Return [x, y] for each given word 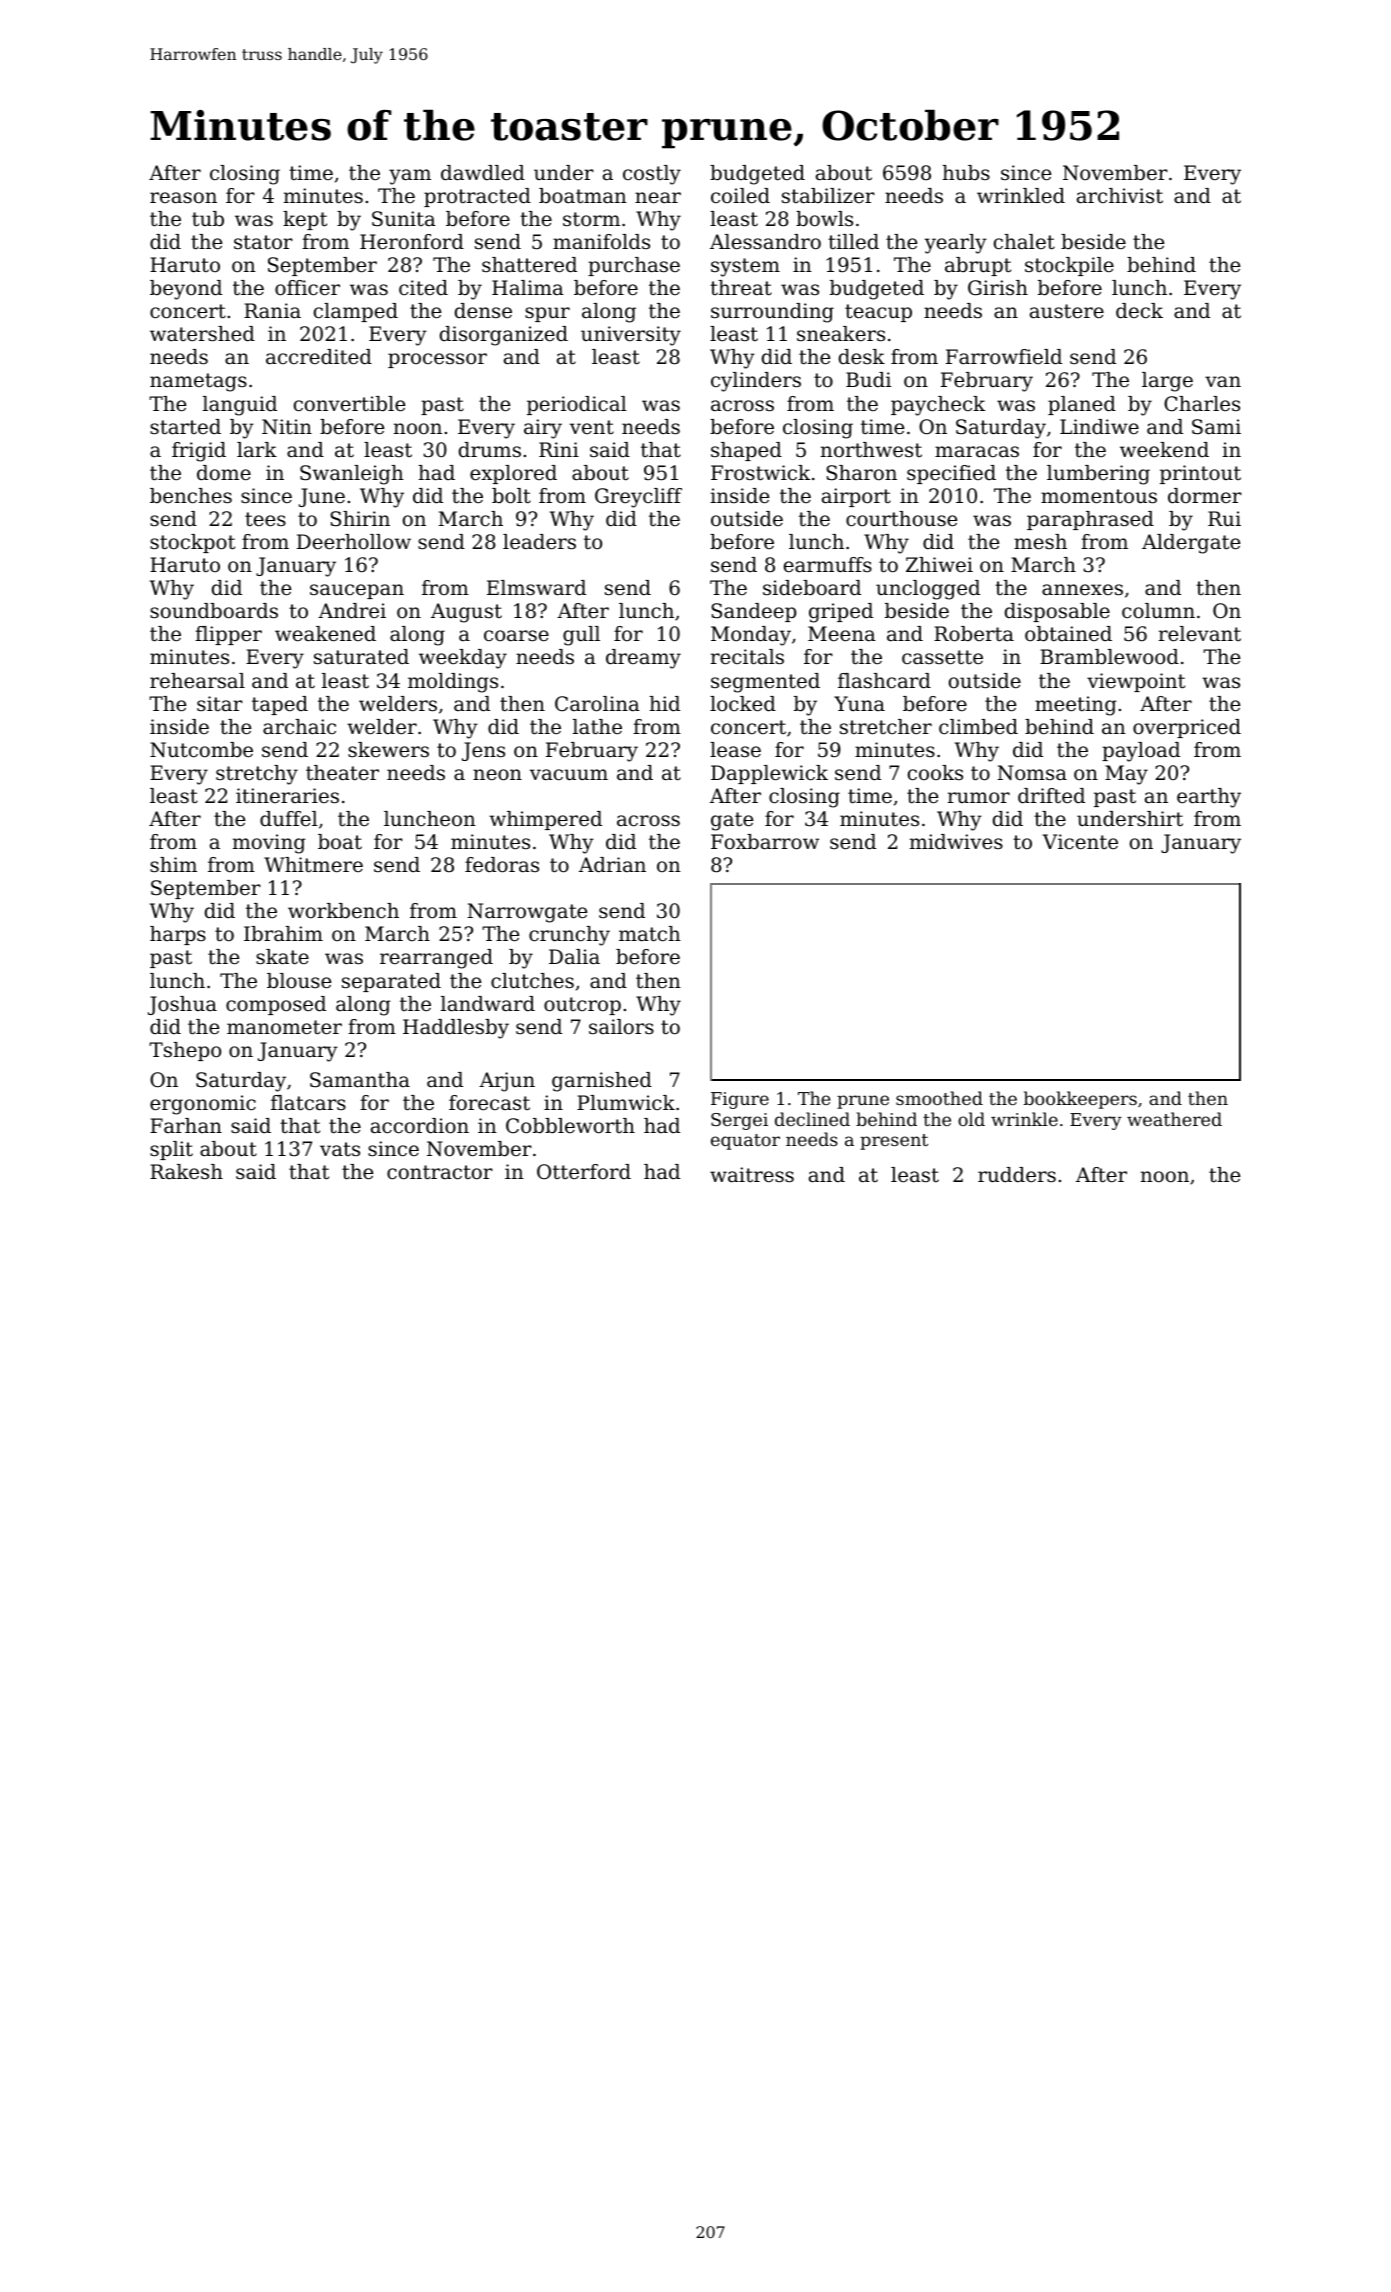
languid [240, 406]
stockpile [1069, 266]
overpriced [1187, 728]
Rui [1224, 518]
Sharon [861, 473]
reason [183, 198]
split [171, 1150]
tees [265, 519]
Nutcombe [201, 750]
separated [391, 982]
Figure [740, 1100]
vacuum [569, 775]
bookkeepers [1080, 1100]
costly [652, 175]
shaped [746, 451]
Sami [1216, 427]
